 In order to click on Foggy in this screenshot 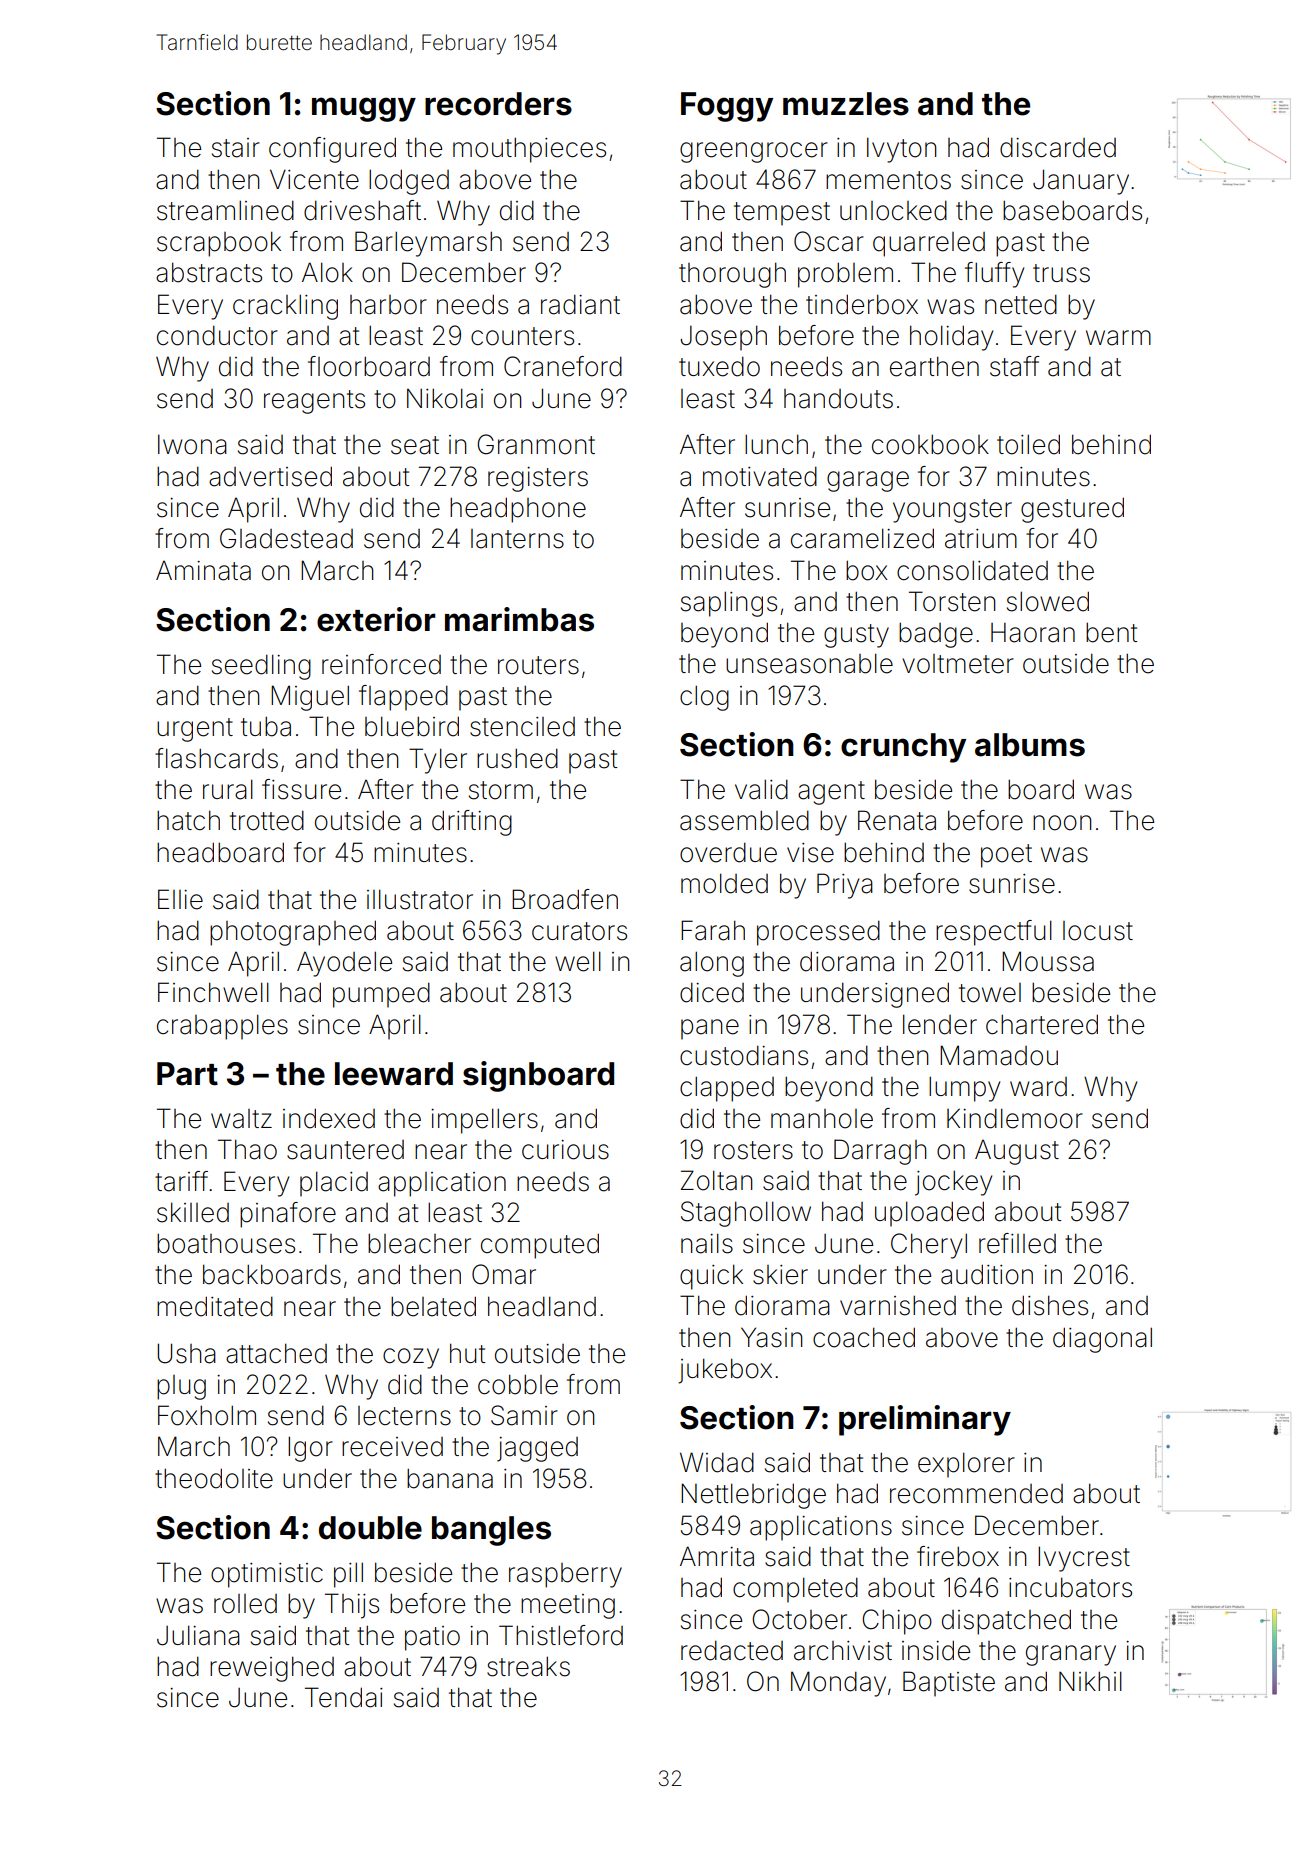, I will do `click(727, 107)`.
